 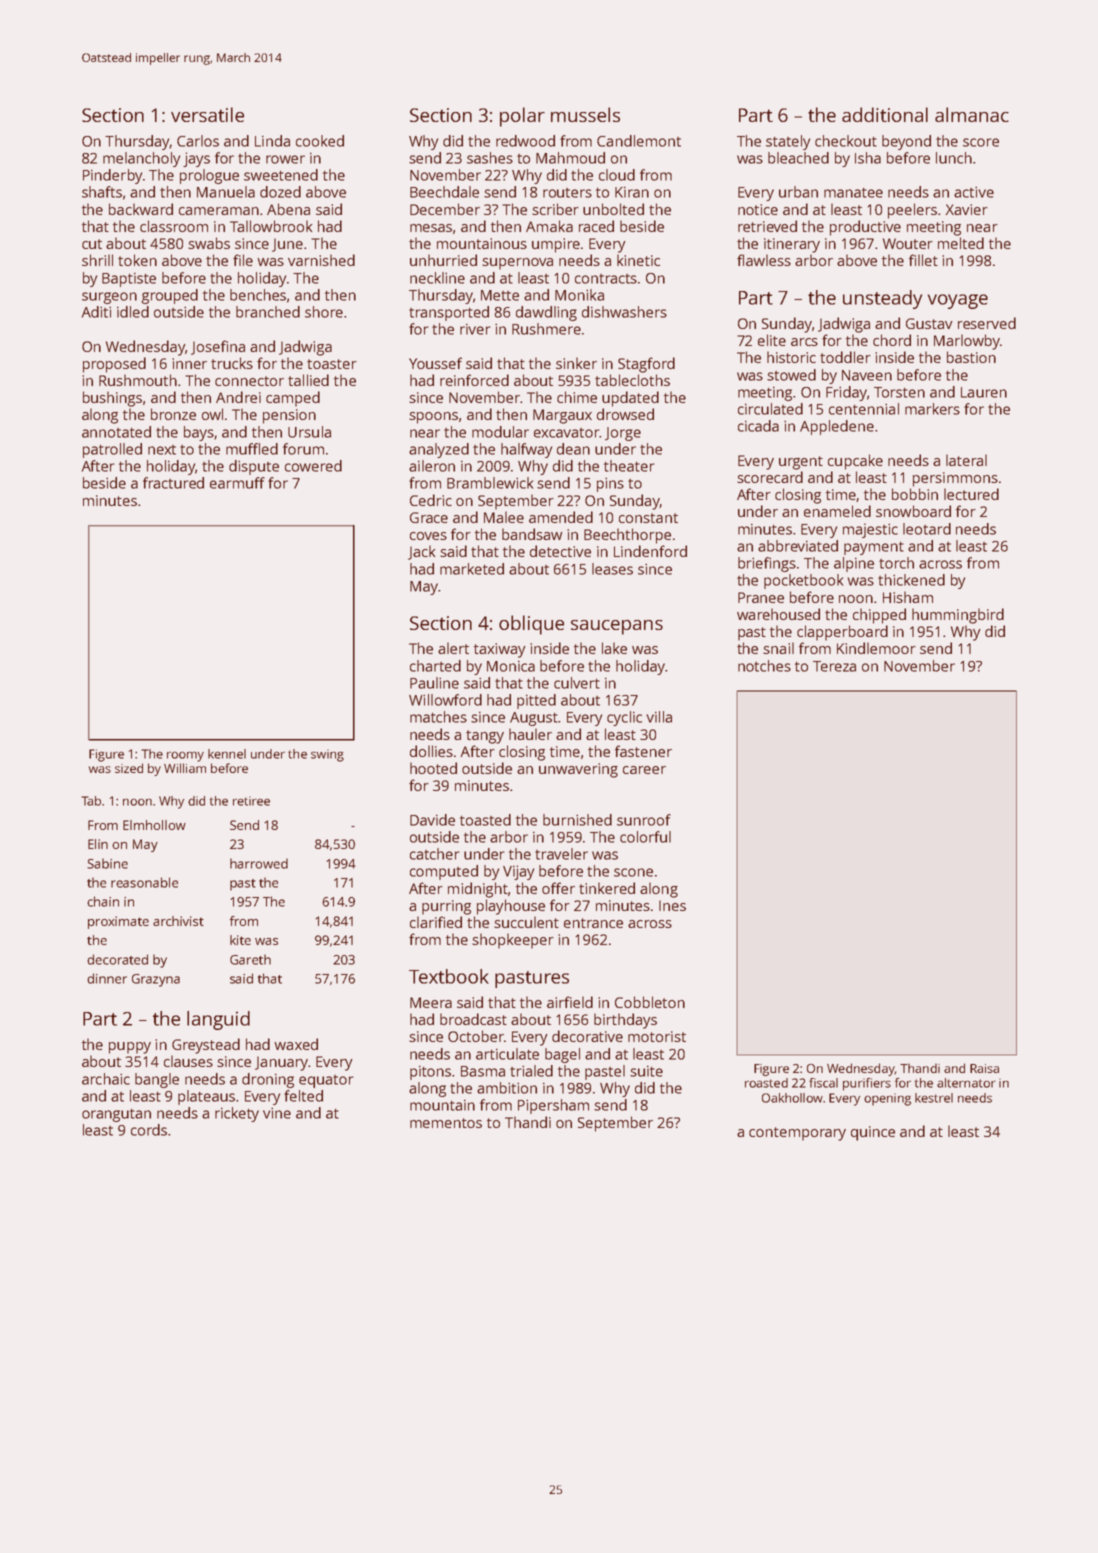 I want to click on chipped, so click(x=879, y=616).
